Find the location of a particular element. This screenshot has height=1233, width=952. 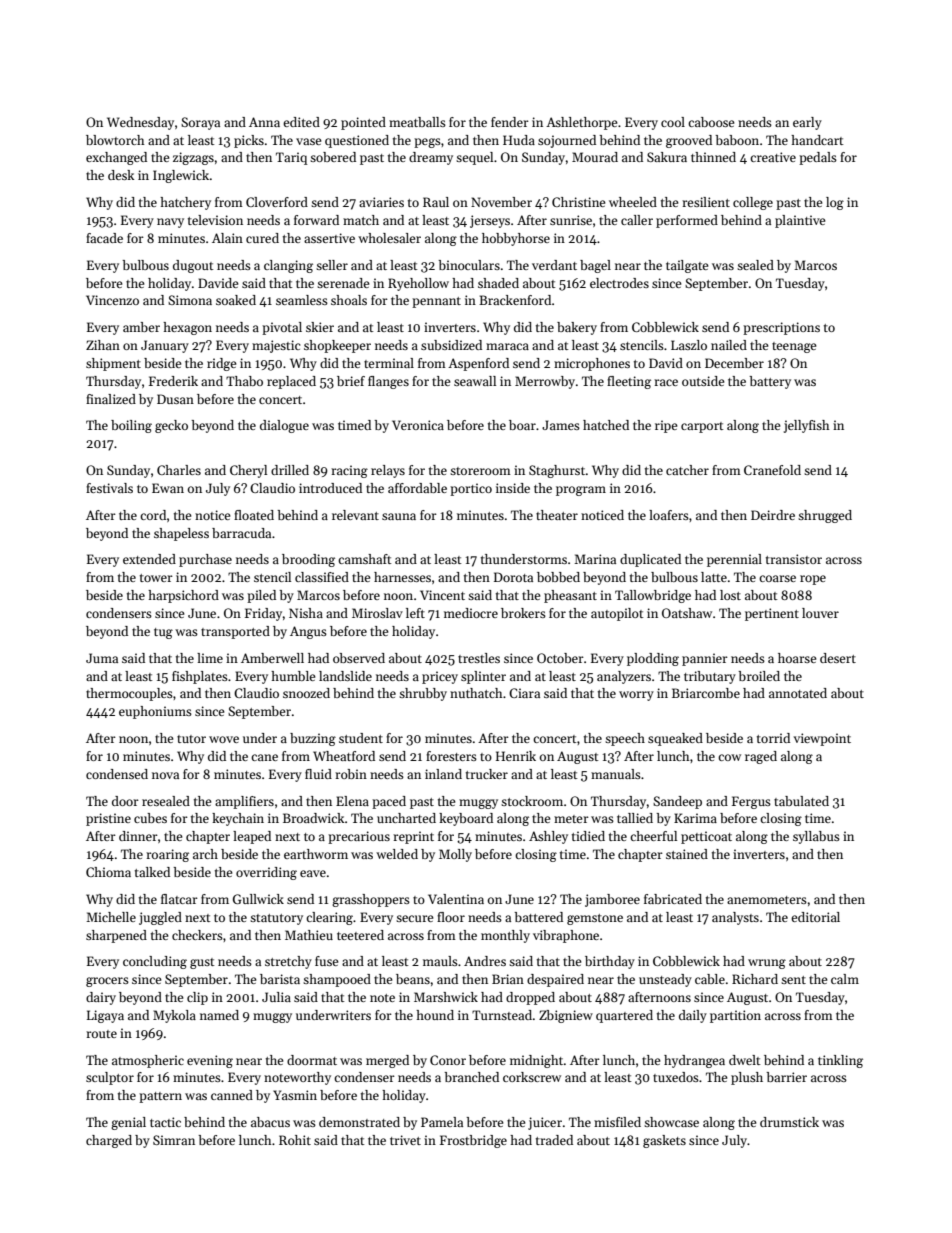

Ashlethorpe is located at coordinates (582, 123).
